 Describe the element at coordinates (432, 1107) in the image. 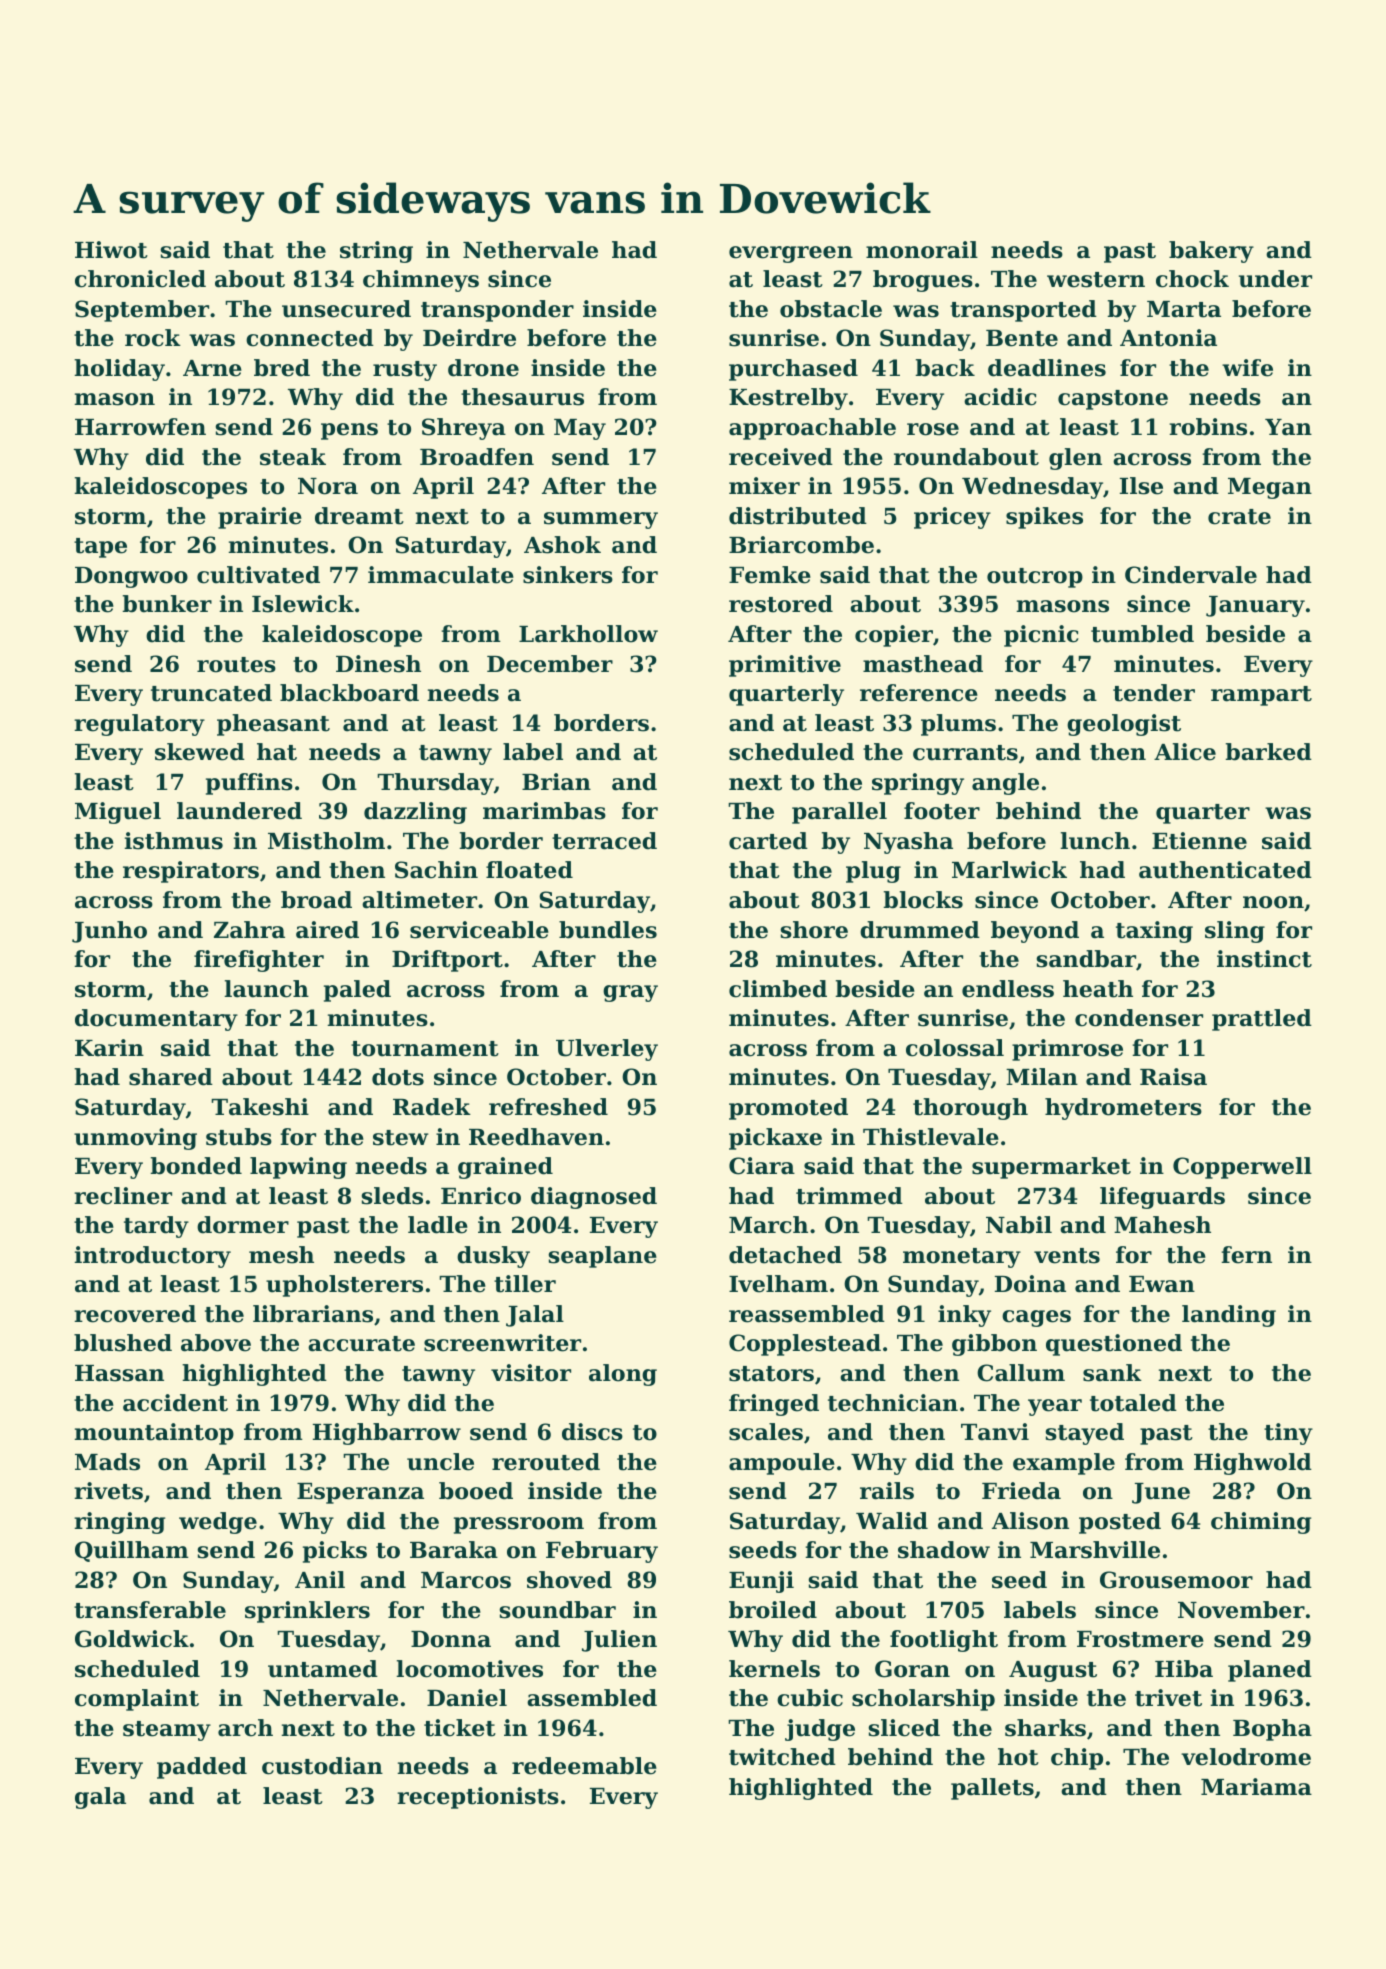

I see `Radek` at that location.
